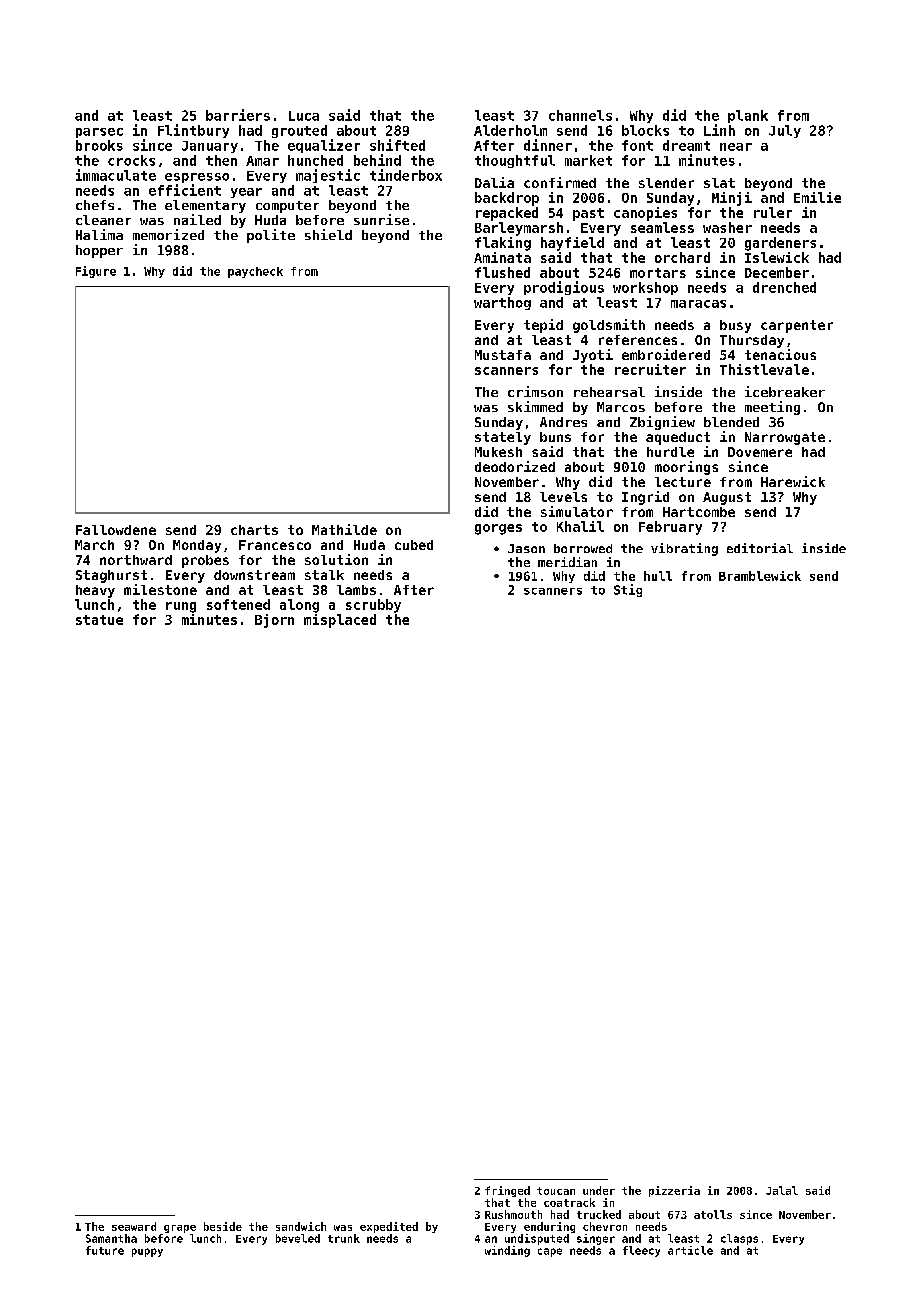 The width and height of the screenshot is (924, 1308). Describe the element at coordinates (731, 422) in the screenshot. I see `blended` at that location.
